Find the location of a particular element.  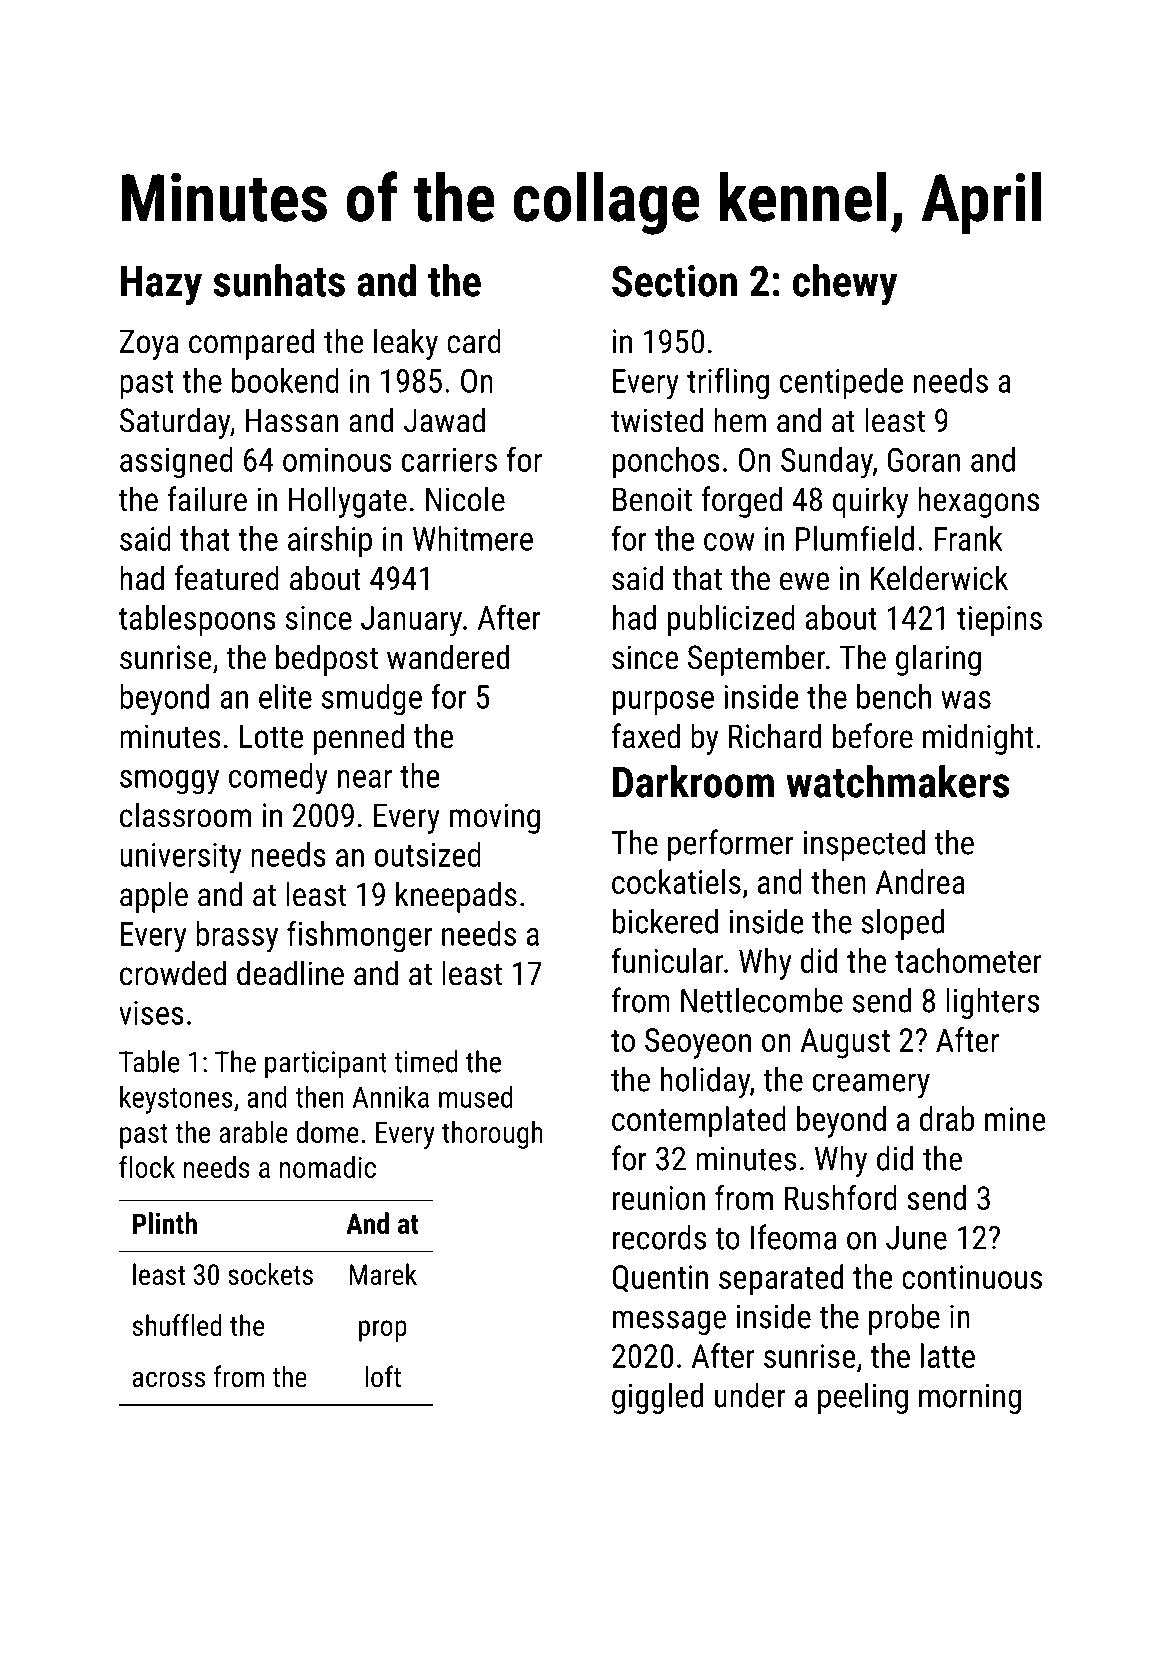

prop is located at coordinates (383, 1331).
